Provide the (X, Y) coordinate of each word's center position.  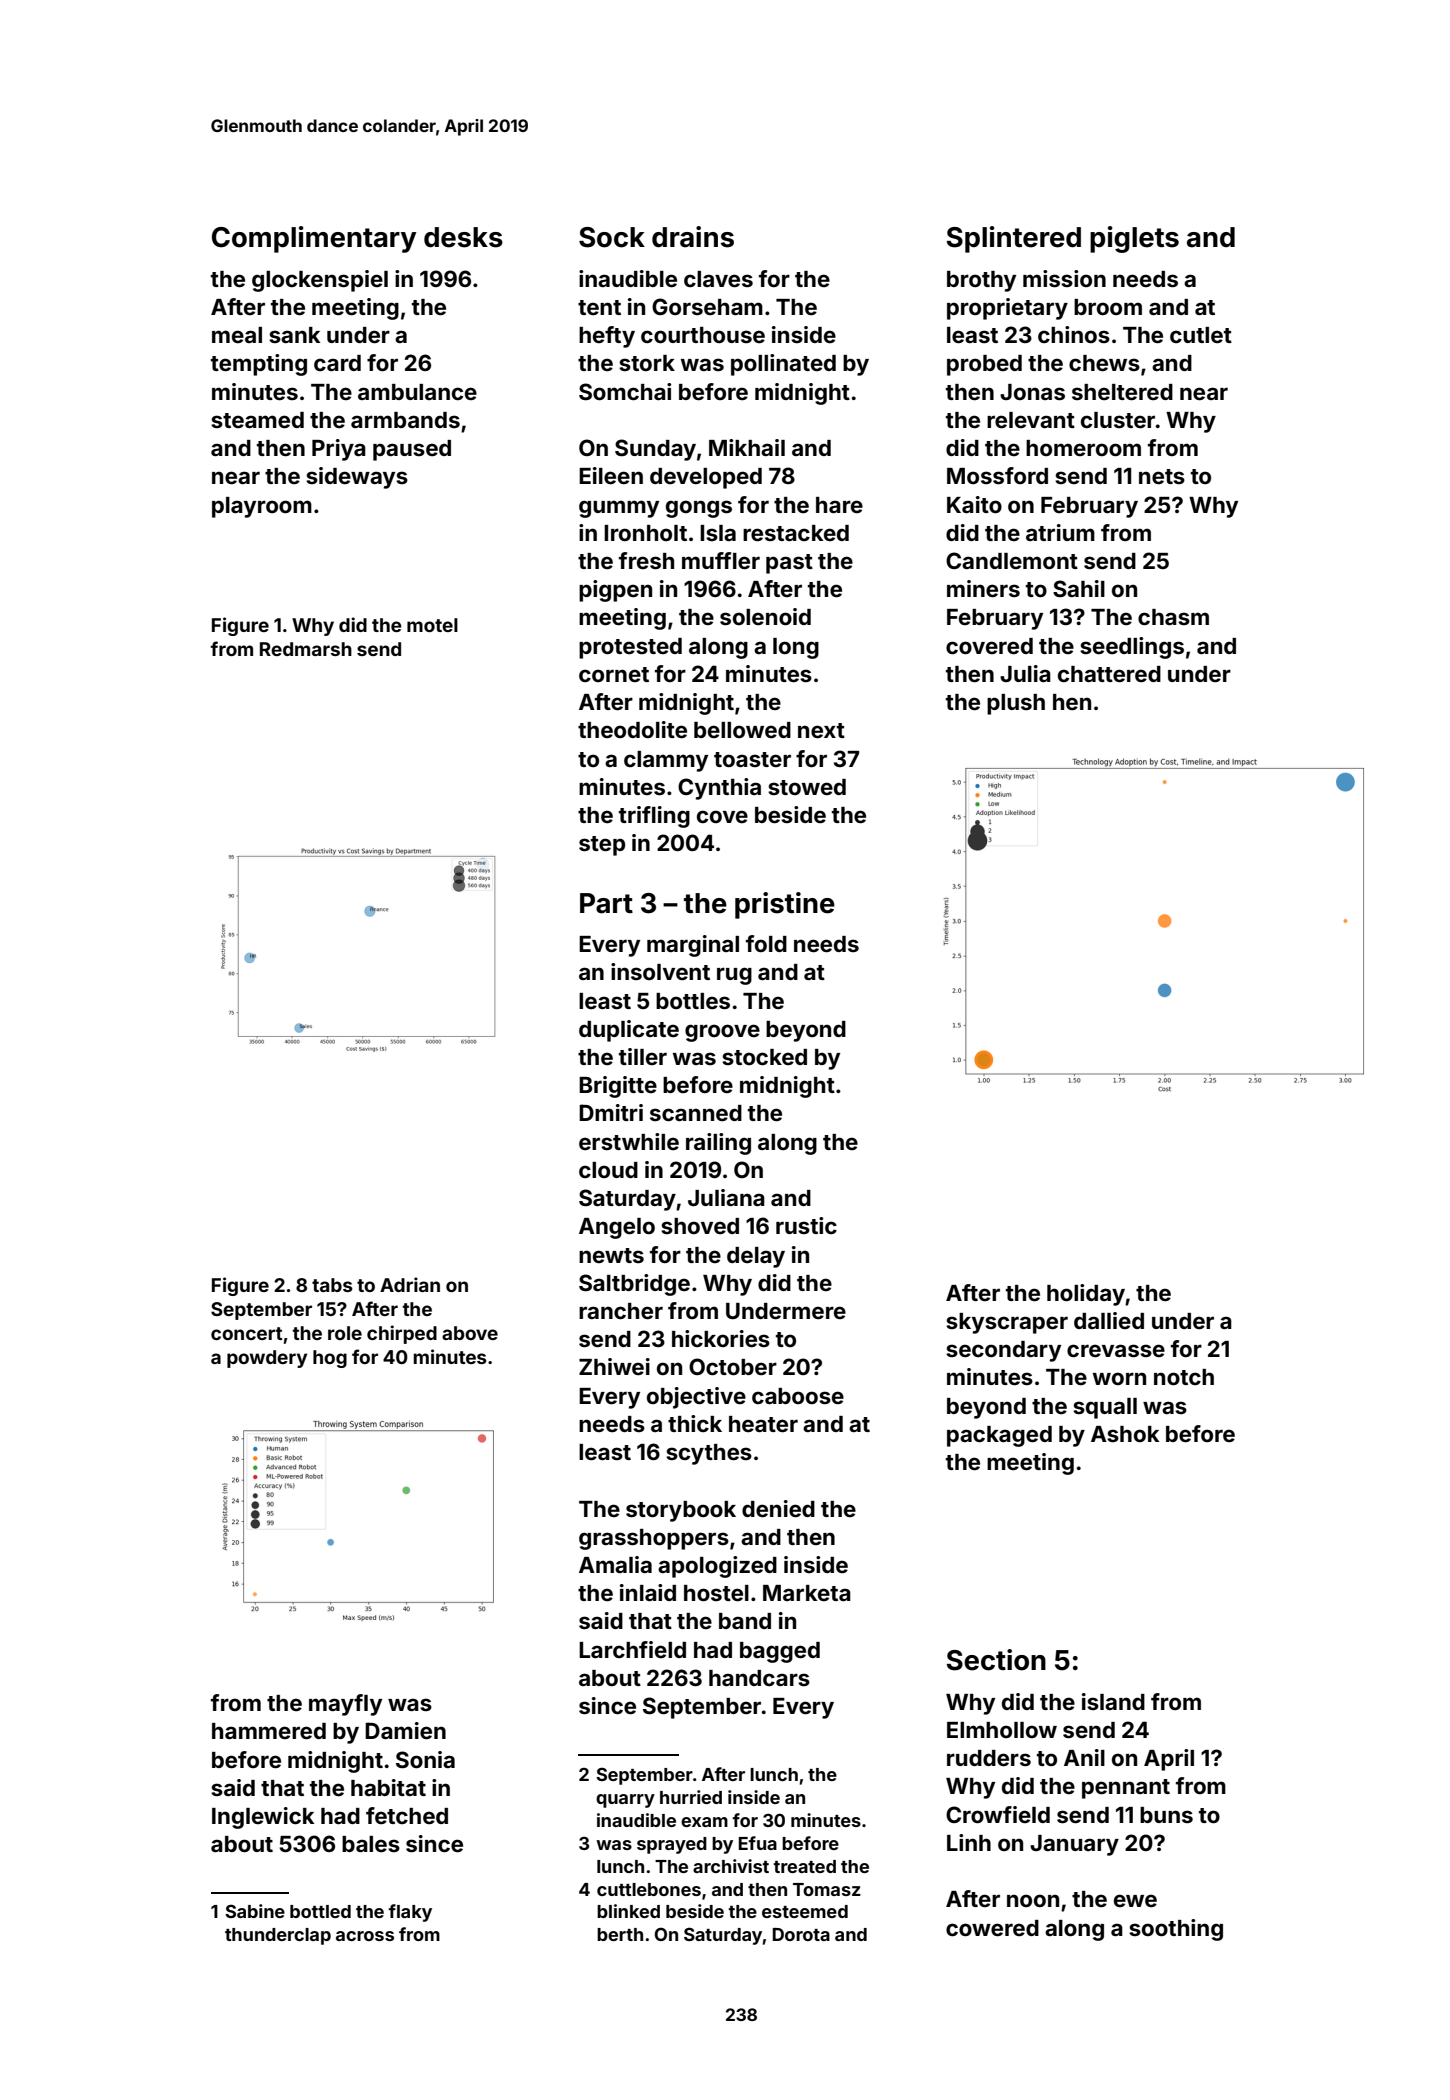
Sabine (255, 1911)
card (337, 363)
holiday (1086, 1295)
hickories (721, 1338)
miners (983, 588)
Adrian (410, 1284)
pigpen (615, 591)
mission (1064, 279)
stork (647, 363)
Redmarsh (306, 649)
